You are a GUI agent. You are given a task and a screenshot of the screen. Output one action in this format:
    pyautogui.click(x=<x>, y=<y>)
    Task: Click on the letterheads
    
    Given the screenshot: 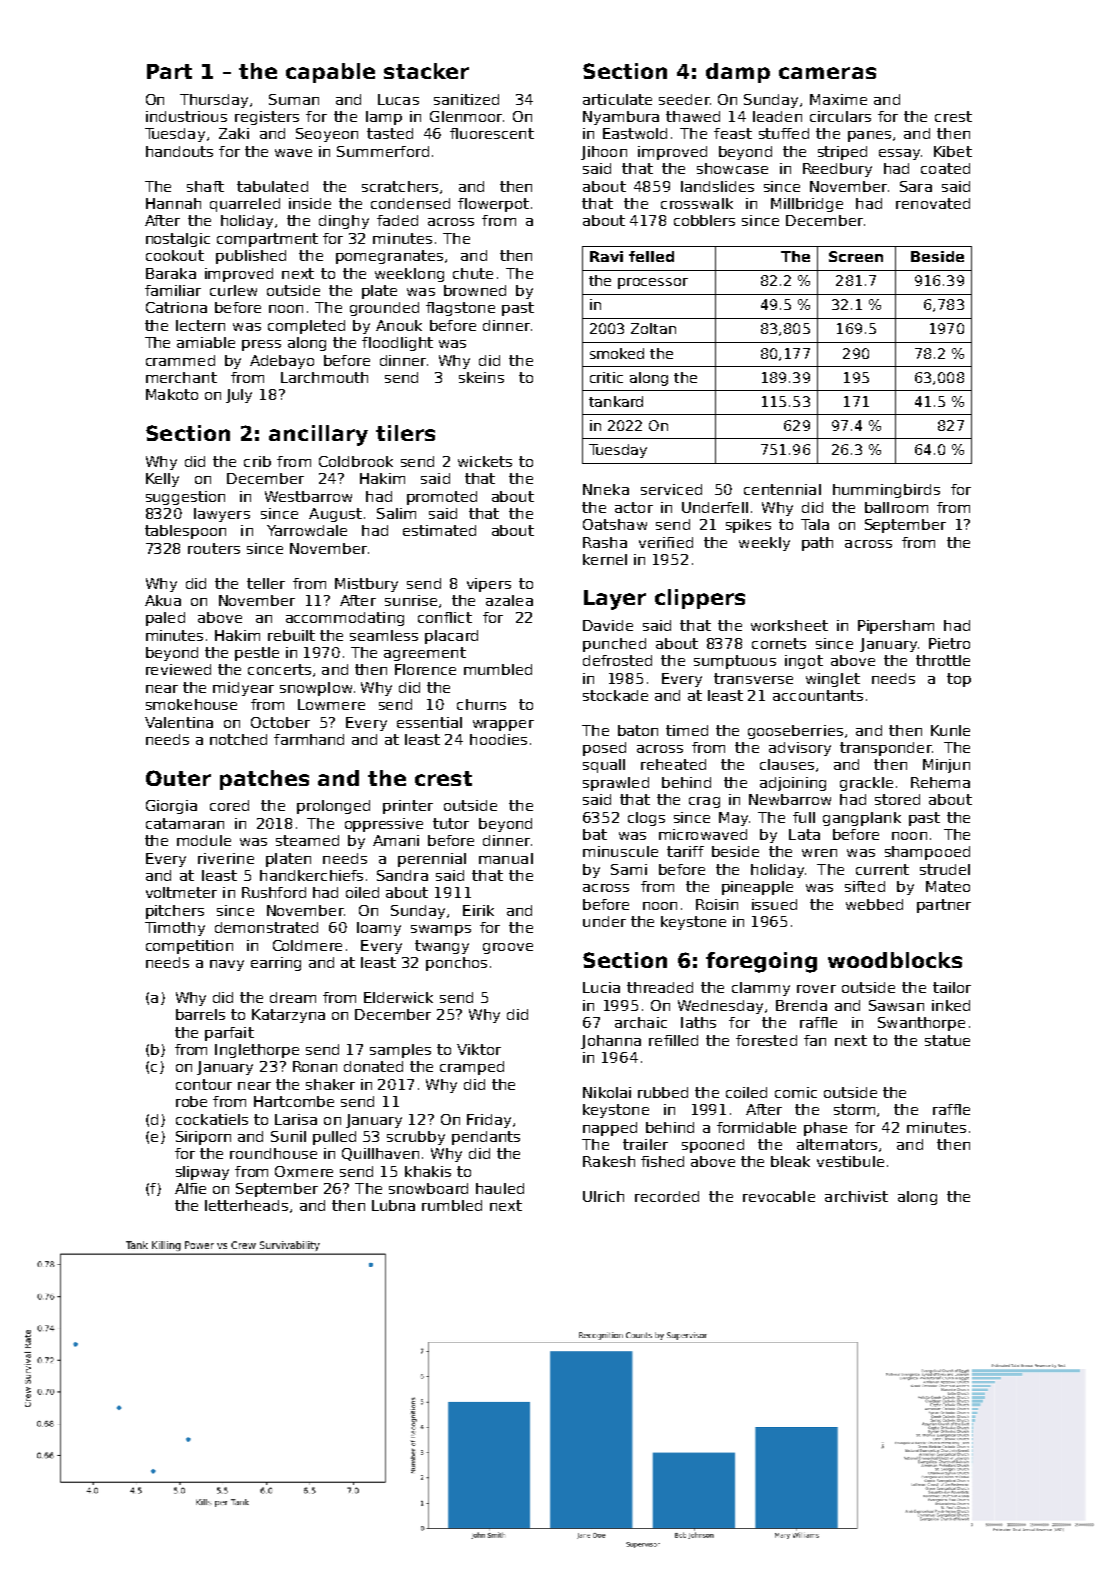 What is the action you would take?
    pyautogui.click(x=246, y=1205)
